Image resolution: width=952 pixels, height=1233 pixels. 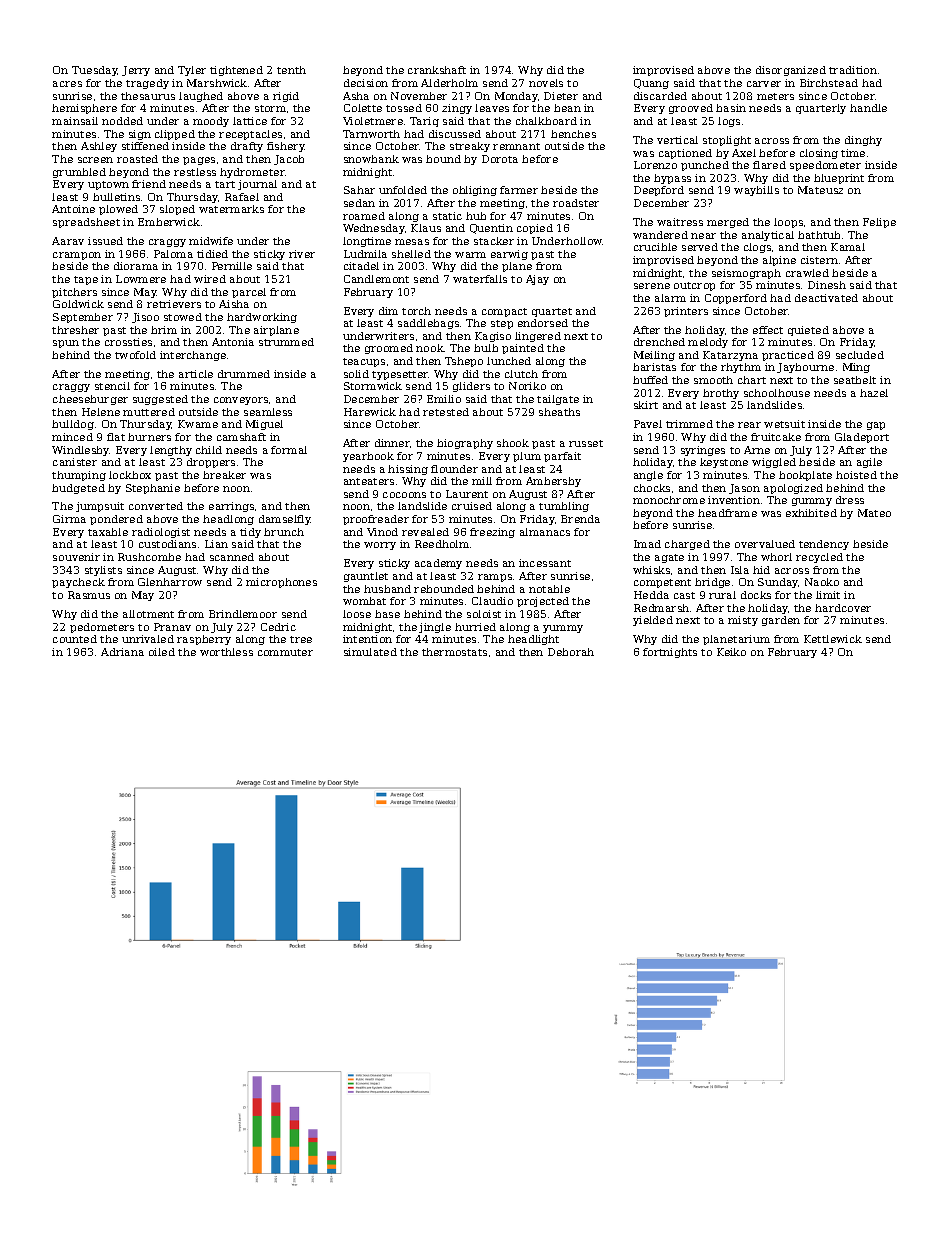 What do you see at coordinates (791, 71) in the screenshot?
I see `disorganized` at bounding box center [791, 71].
